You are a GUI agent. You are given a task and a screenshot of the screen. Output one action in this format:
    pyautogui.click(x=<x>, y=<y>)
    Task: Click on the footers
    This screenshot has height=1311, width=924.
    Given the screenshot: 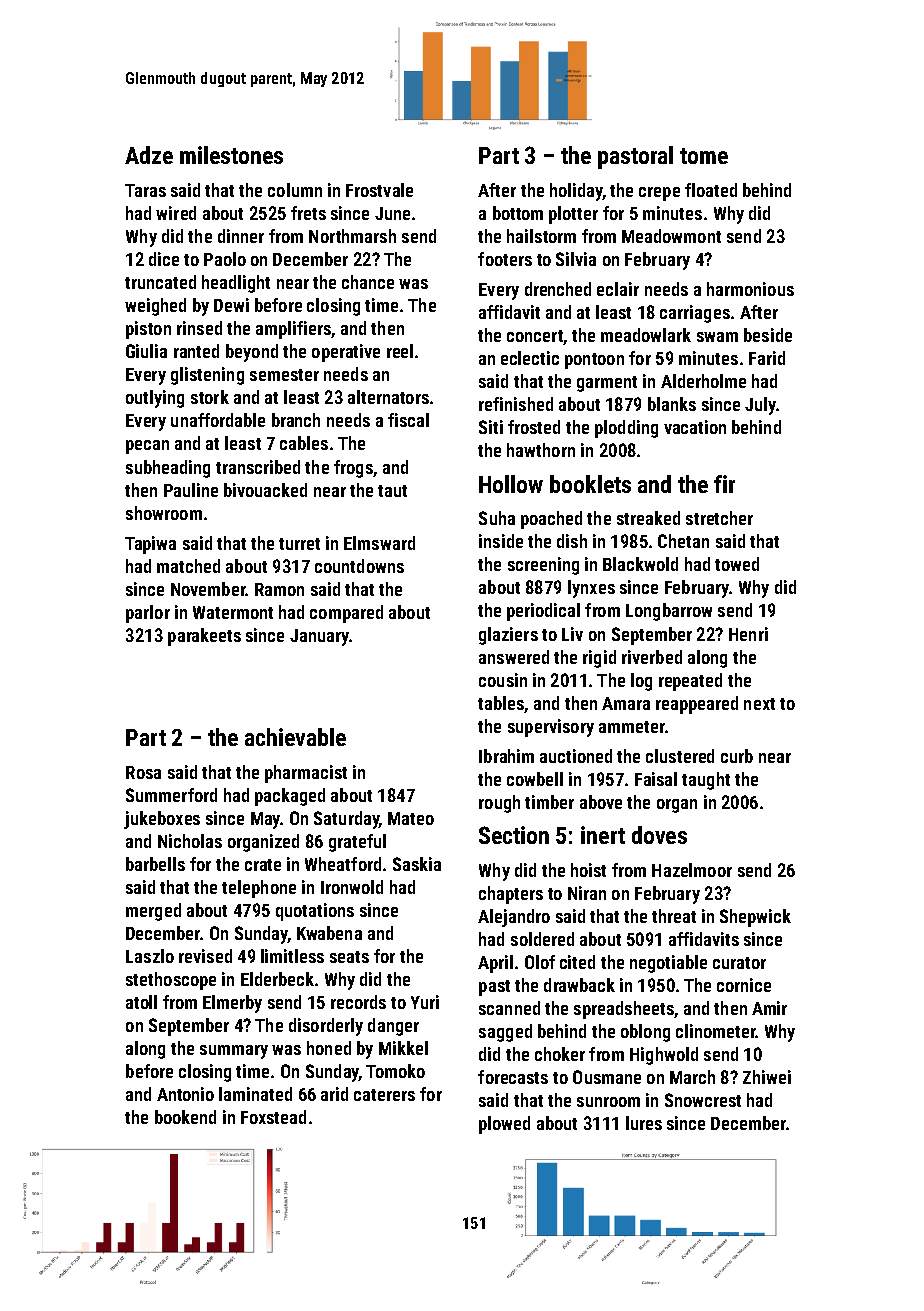 What is the action you would take?
    pyautogui.click(x=505, y=259)
